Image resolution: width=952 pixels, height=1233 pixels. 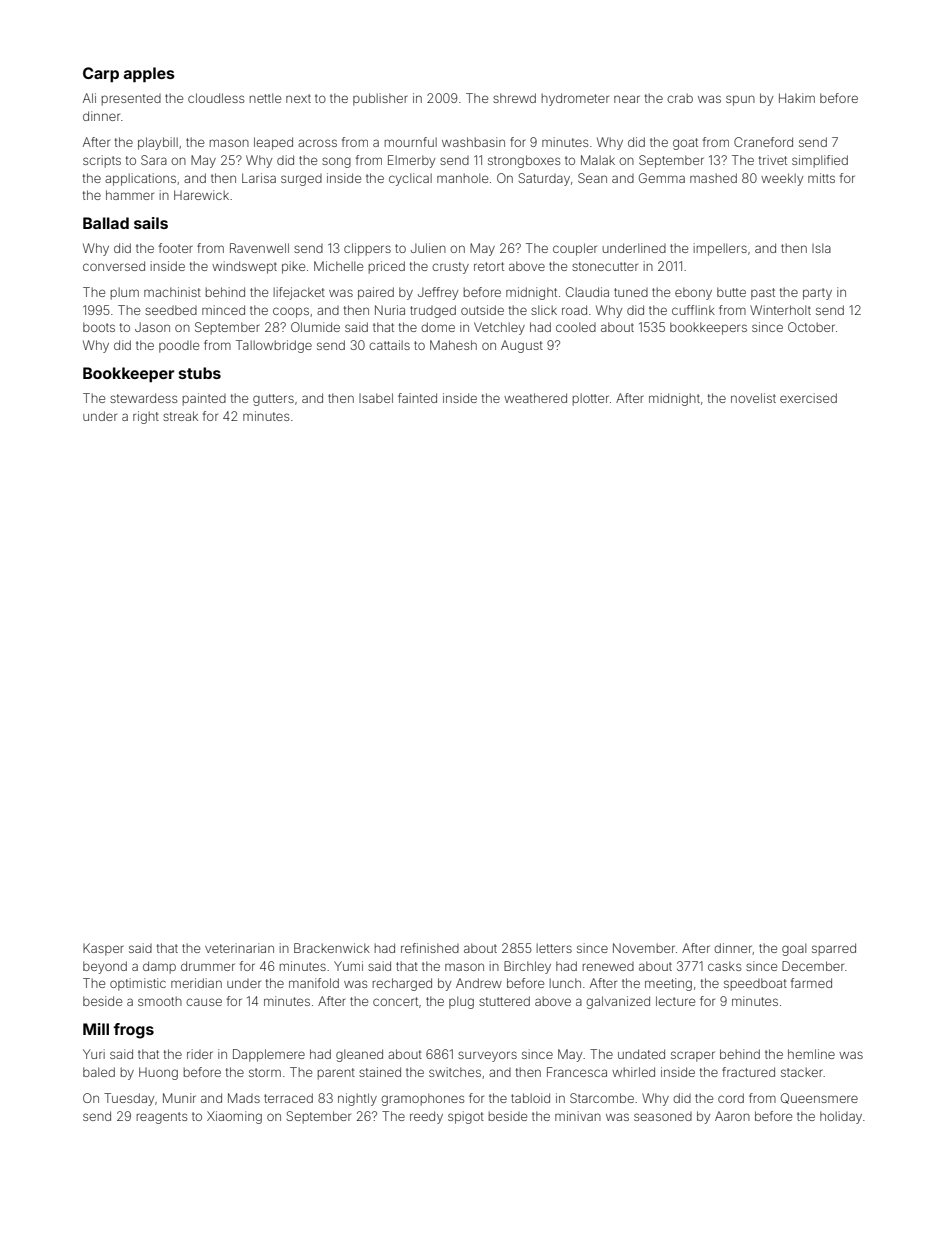 I want to click on reedy, so click(x=426, y=1117).
